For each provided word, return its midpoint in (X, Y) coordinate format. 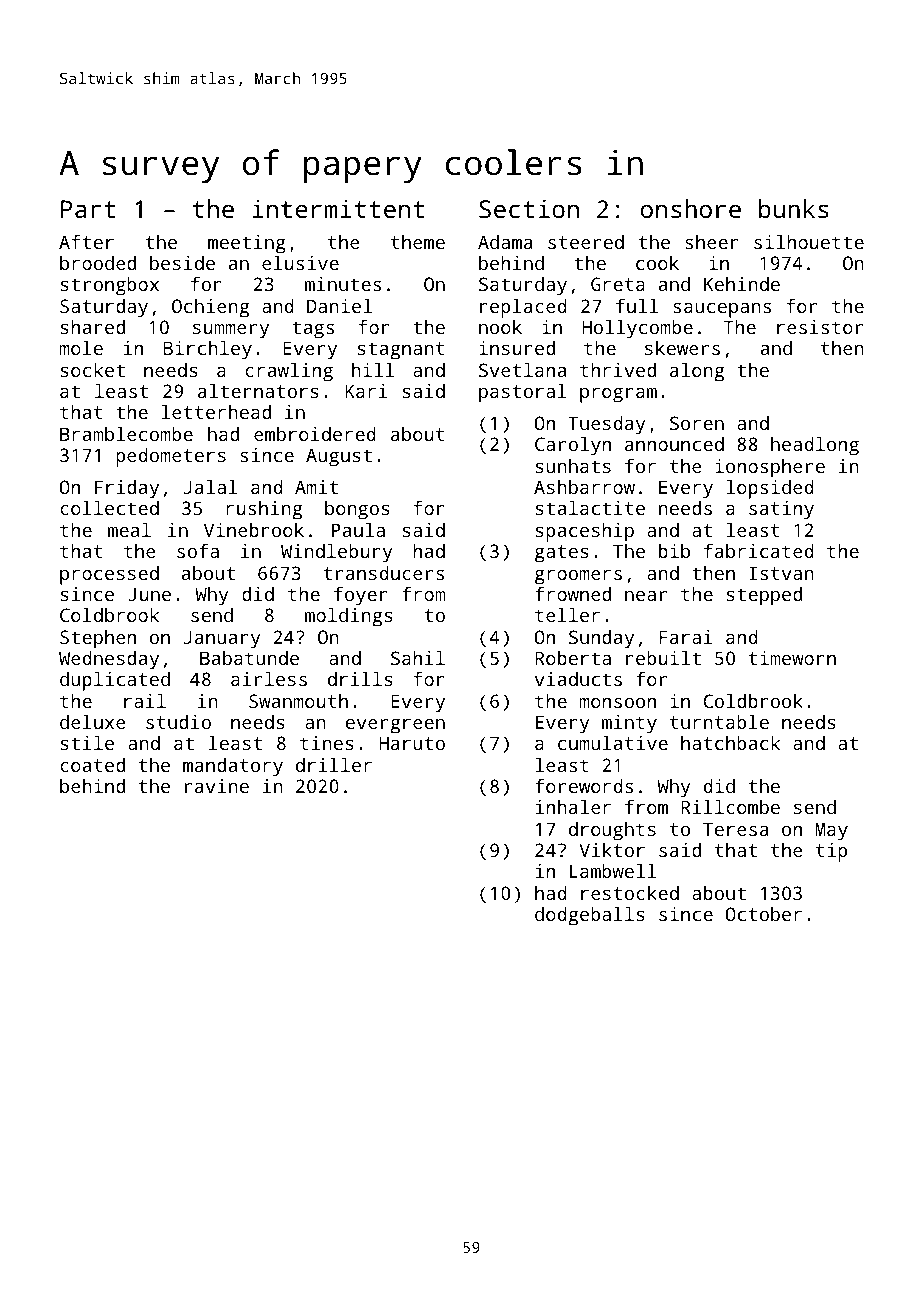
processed (109, 575)
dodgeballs (590, 916)
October (764, 914)
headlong (815, 446)
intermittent (338, 208)
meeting (247, 244)
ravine (217, 786)
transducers (384, 573)
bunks (793, 208)
